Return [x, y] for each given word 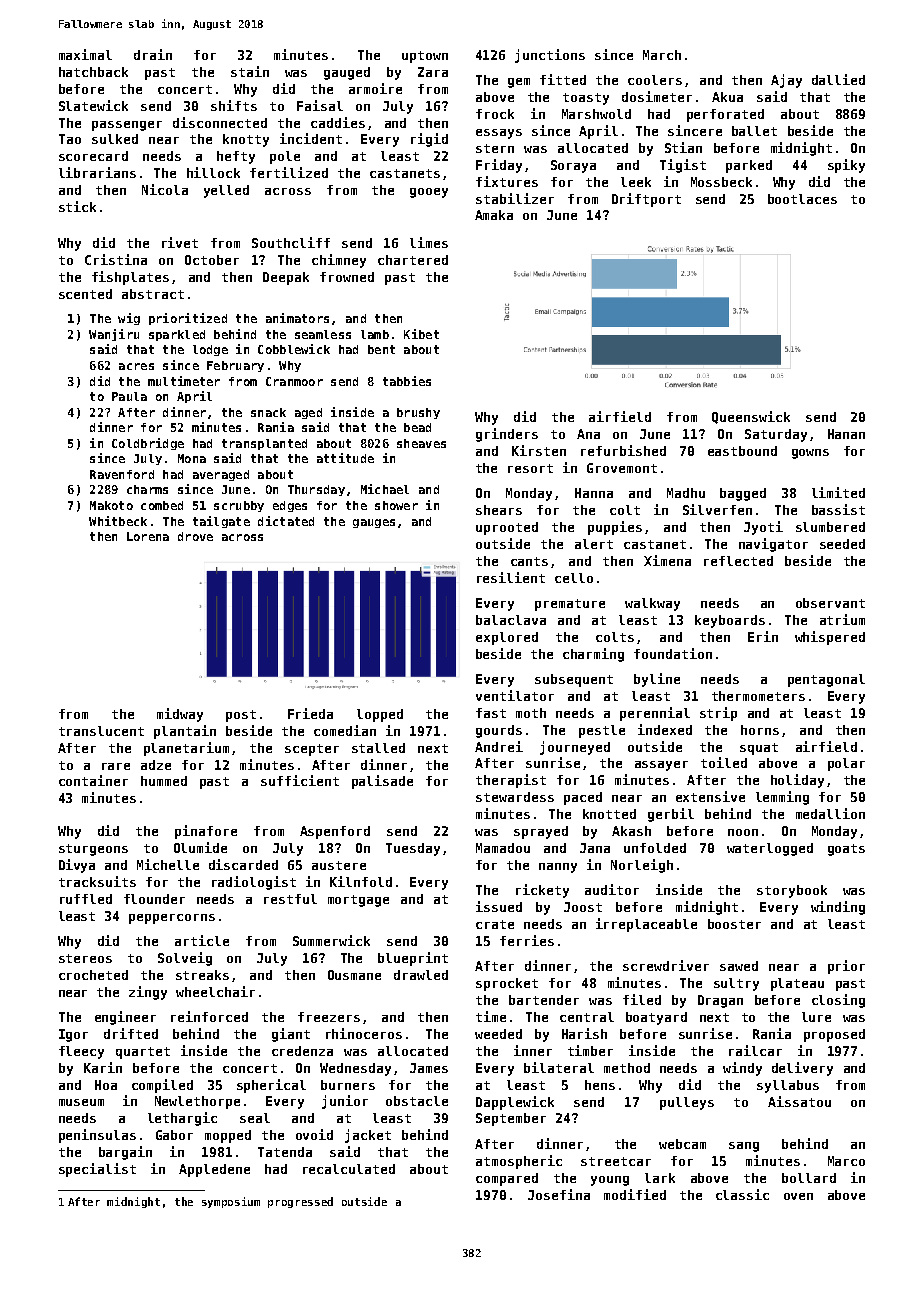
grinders [507, 435]
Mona [192, 458]
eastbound [742, 451]
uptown [425, 57]
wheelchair [215, 991]
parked [749, 166]
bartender [544, 1000]
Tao [70, 139]
